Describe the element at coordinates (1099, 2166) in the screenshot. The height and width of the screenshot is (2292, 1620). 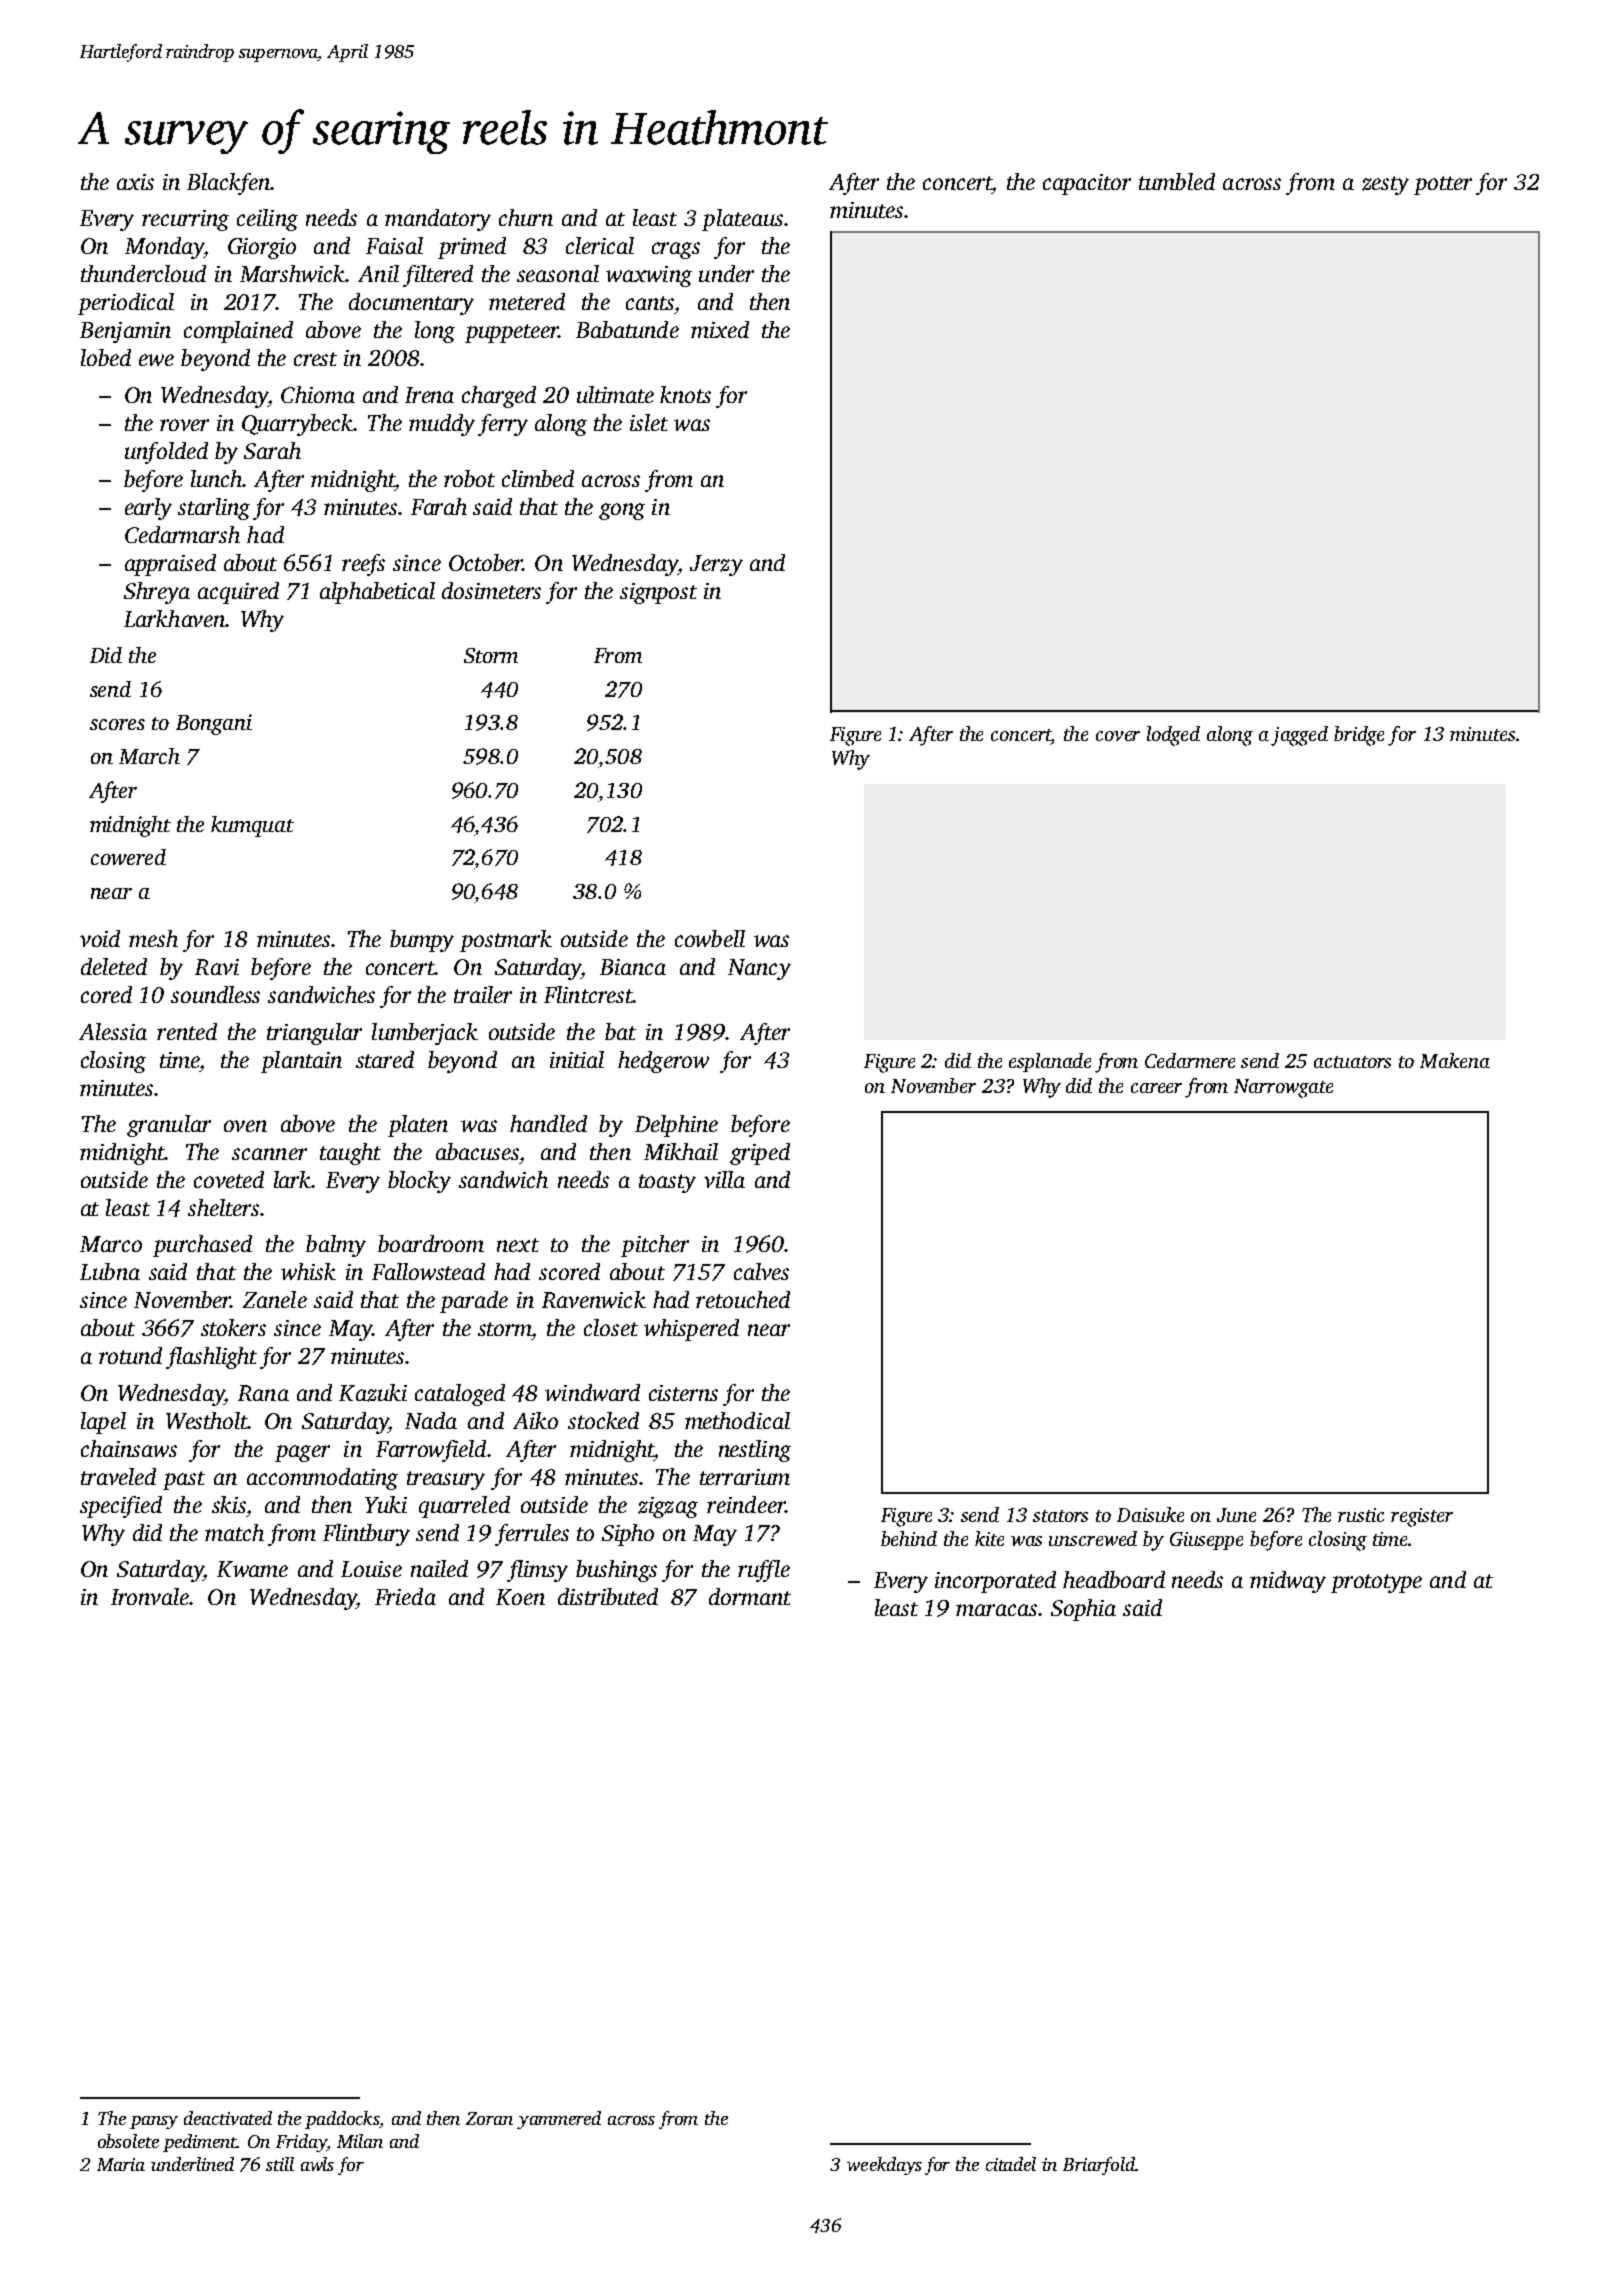
I see `Briarfold` at that location.
